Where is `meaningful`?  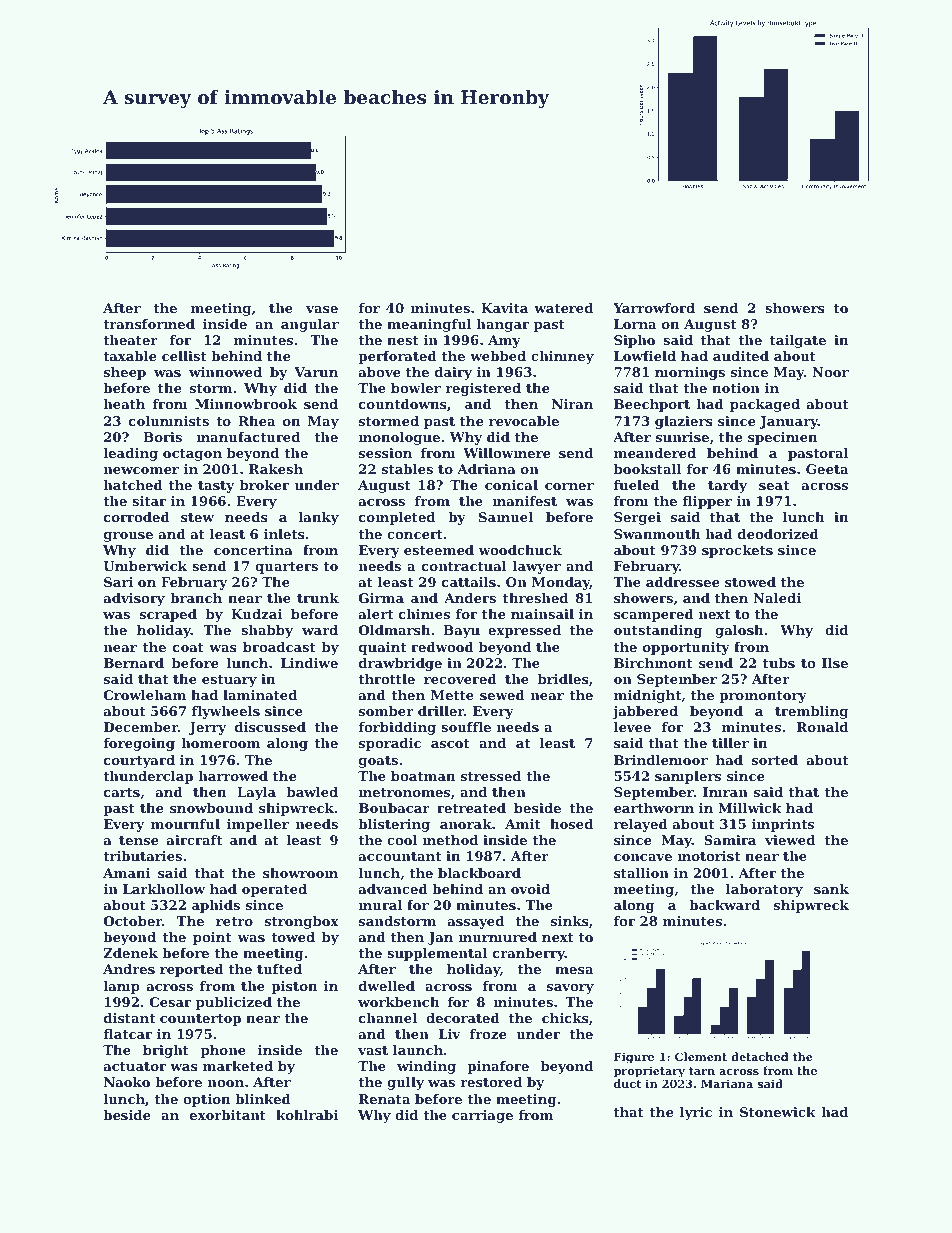 meaningful is located at coordinates (429, 325).
